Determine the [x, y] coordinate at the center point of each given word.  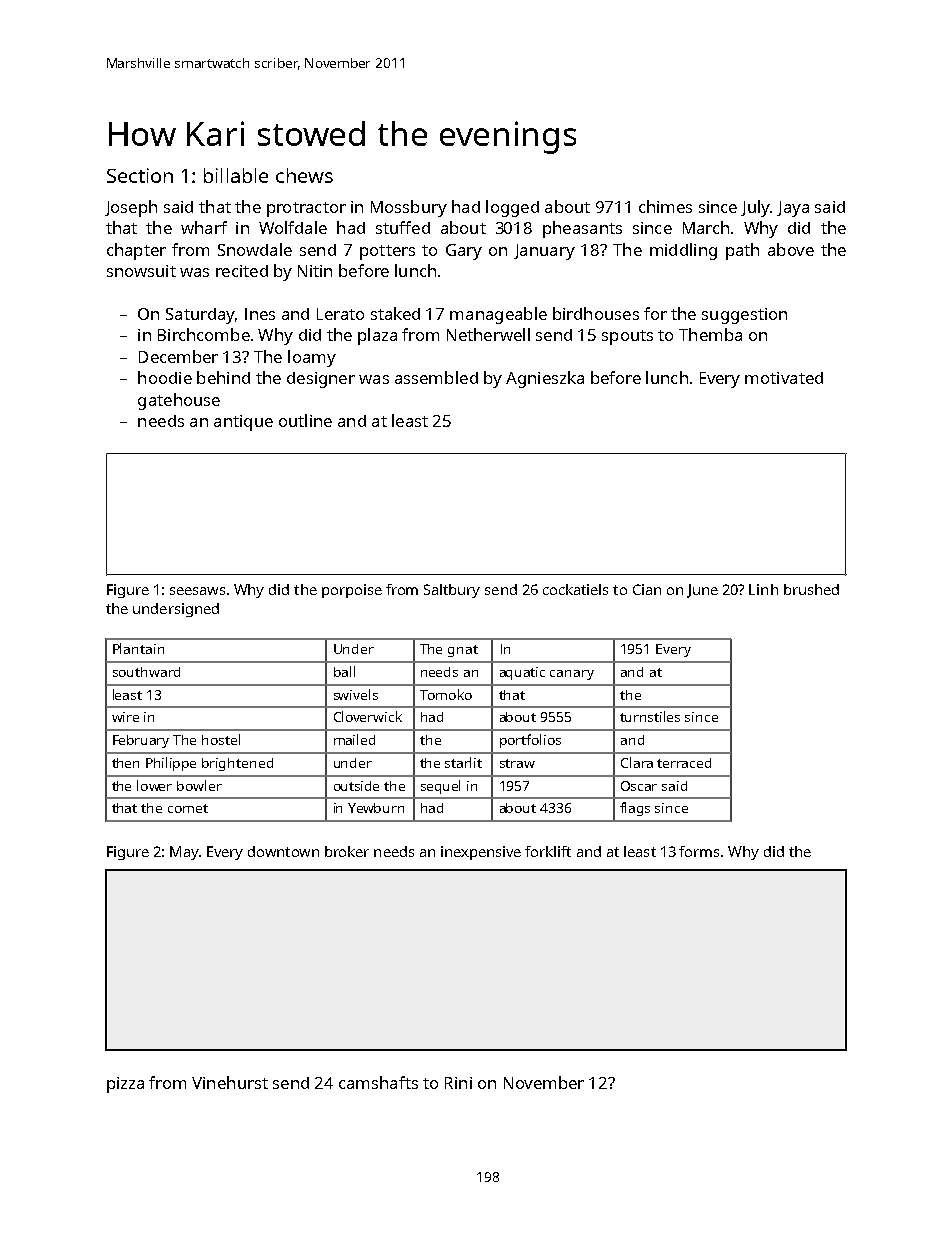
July [755, 208]
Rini [458, 1083]
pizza [125, 1085]
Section [140, 175]
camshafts [378, 1082]
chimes [665, 206]
